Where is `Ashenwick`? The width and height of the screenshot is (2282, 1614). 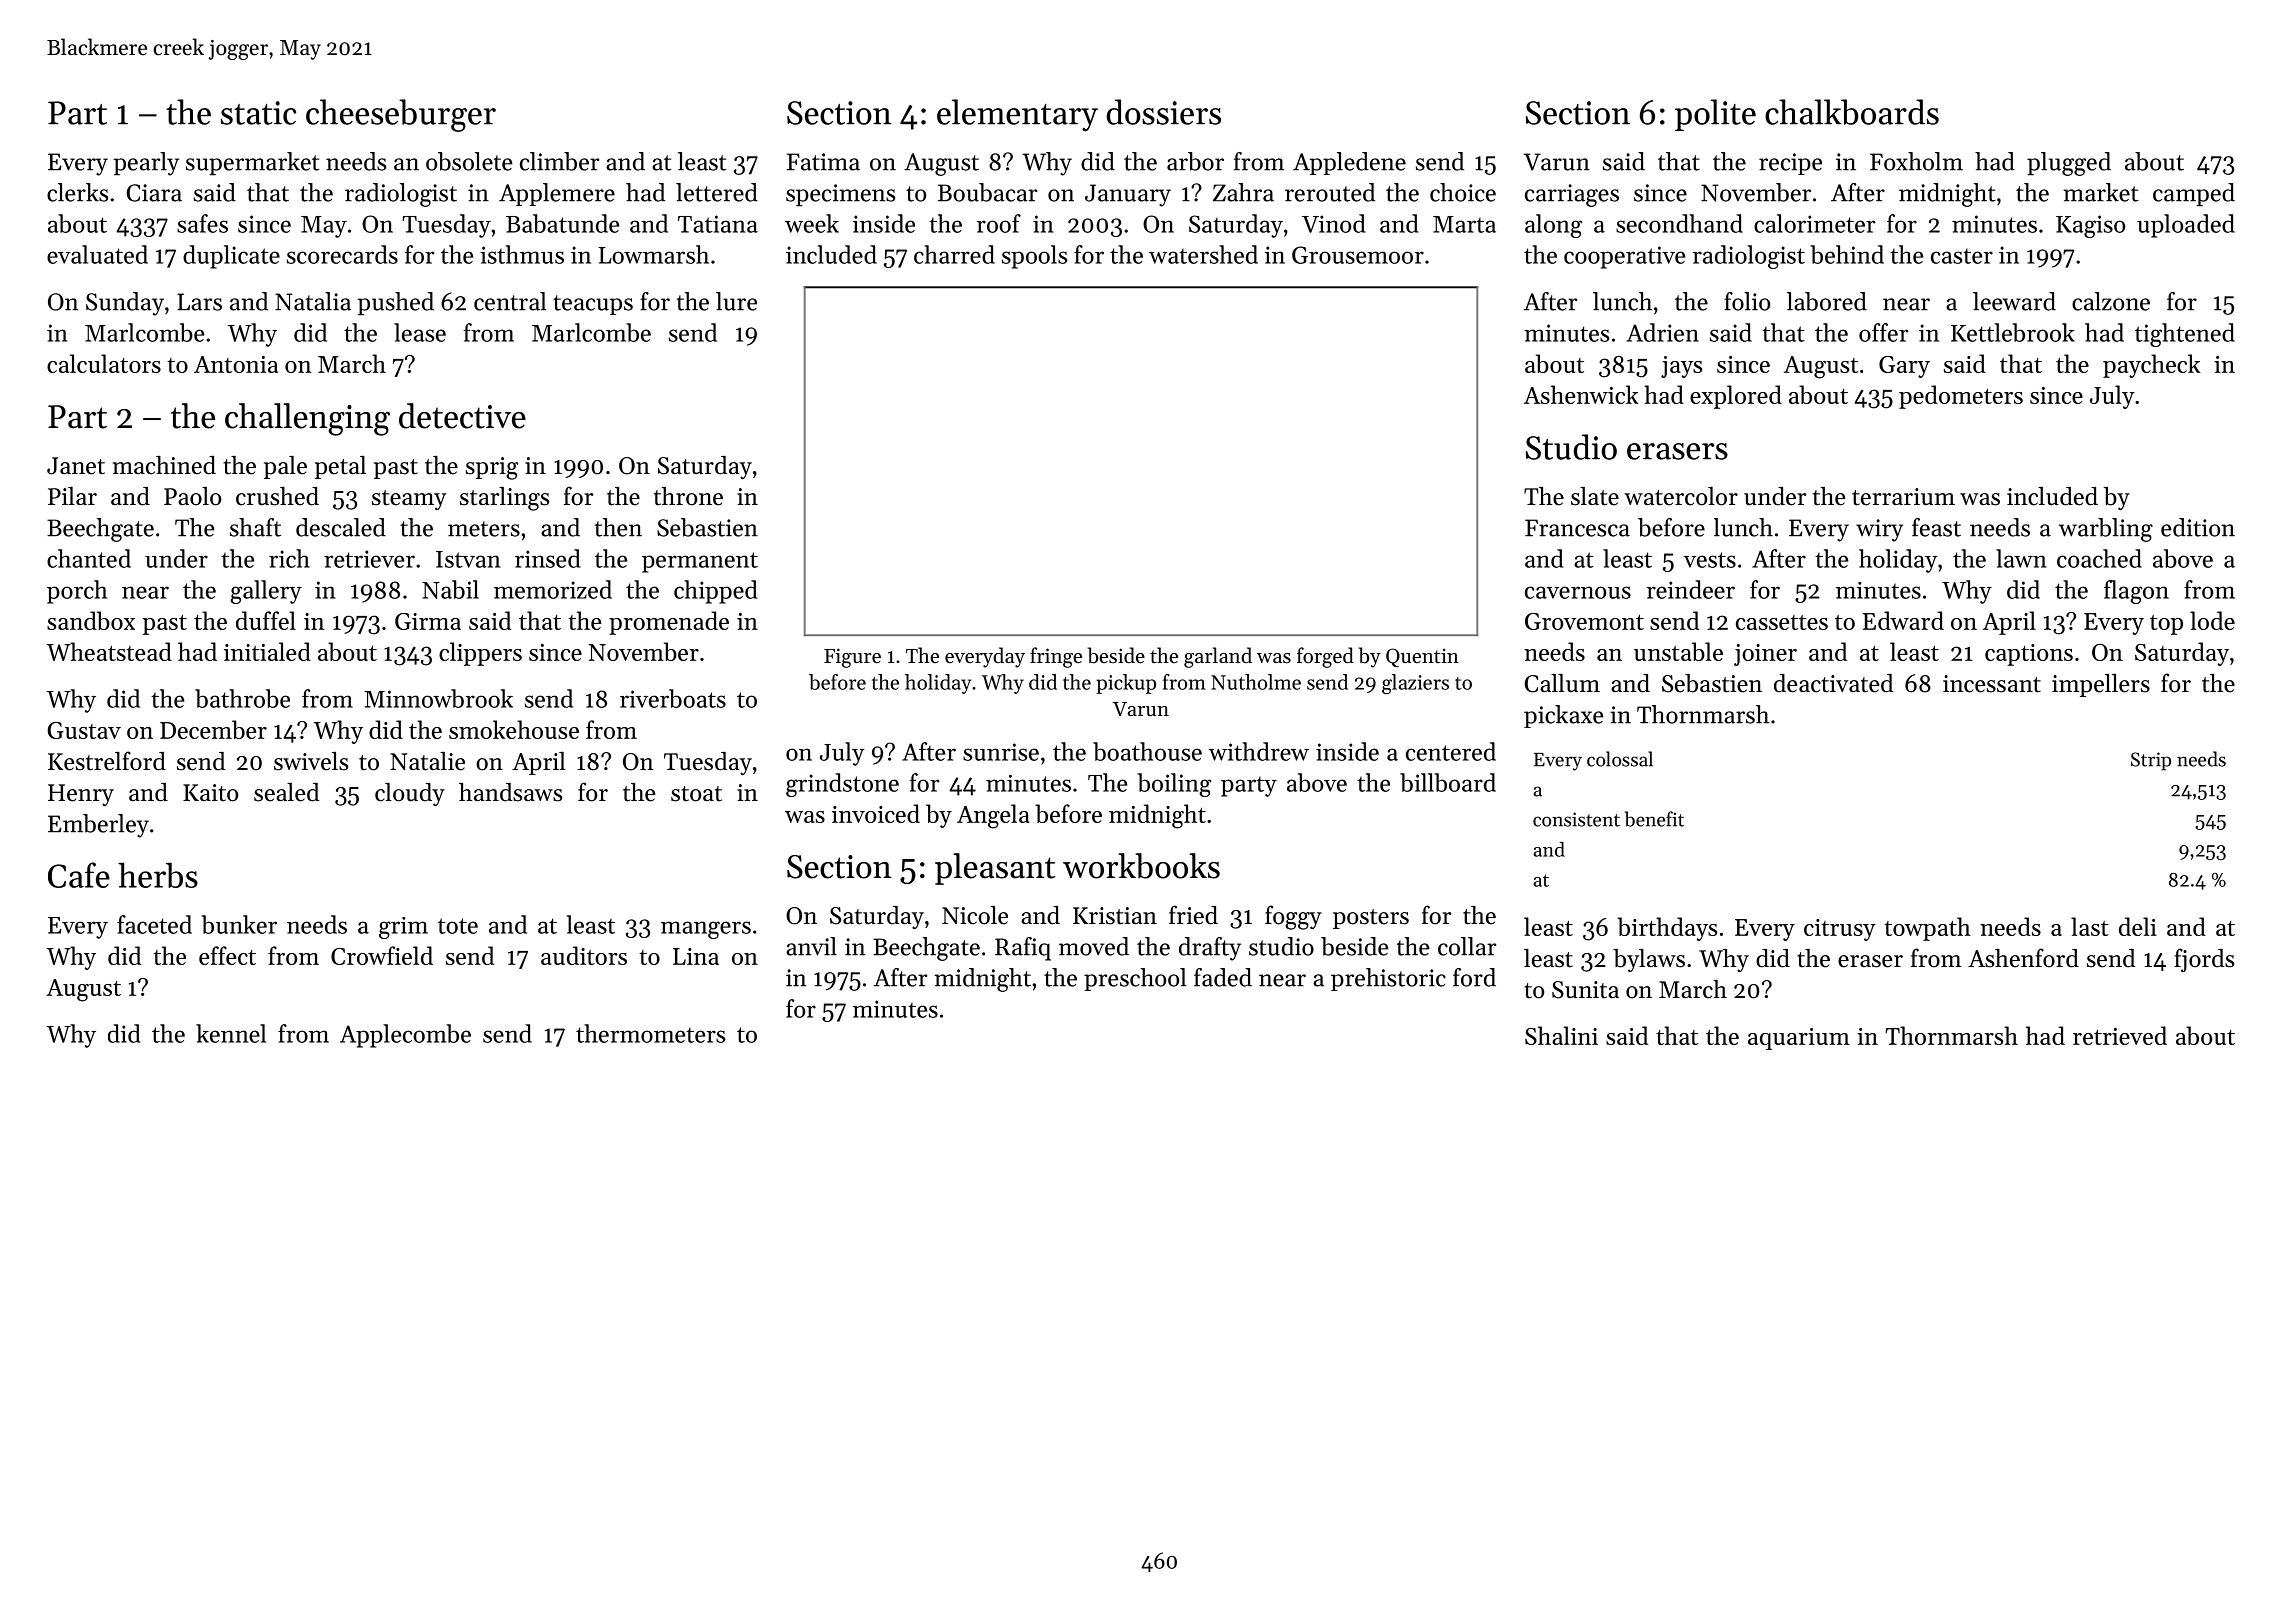 Ashenwick is located at coordinates (1581, 394).
